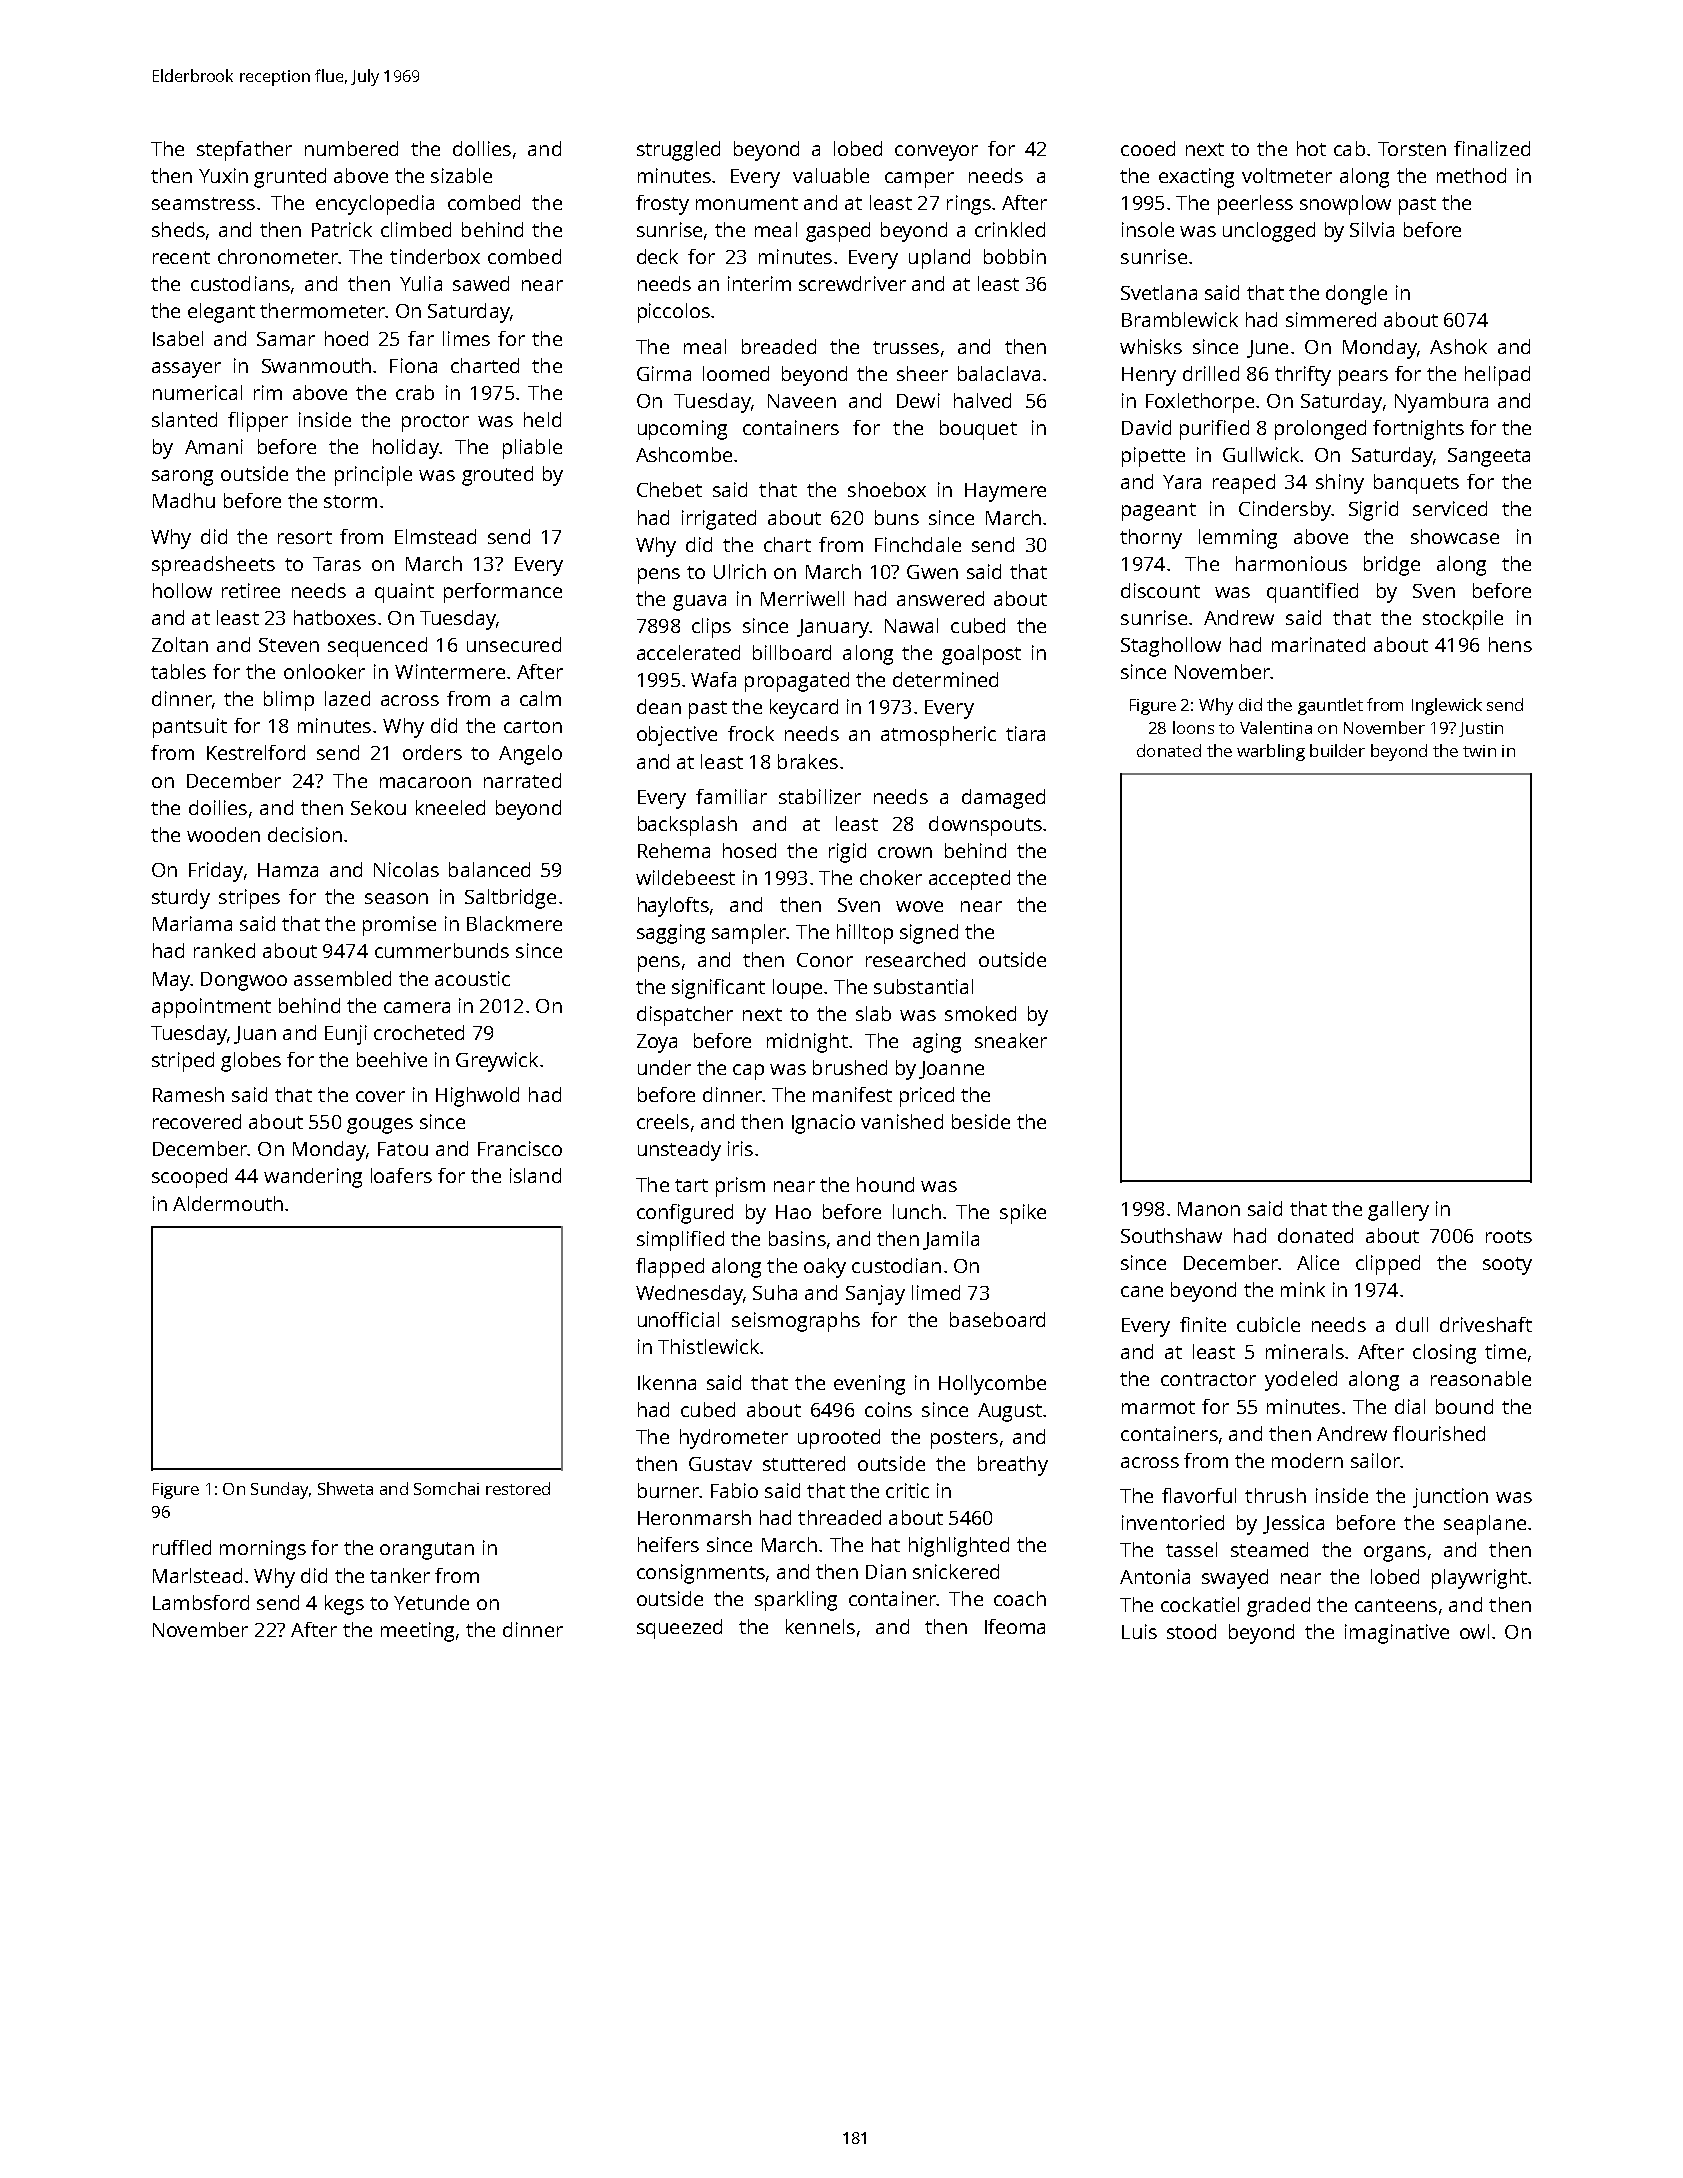 This screenshot has width=1683, height=2178. Describe the element at coordinates (1373, 511) in the screenshot. I see `Sigrid` at that location.
